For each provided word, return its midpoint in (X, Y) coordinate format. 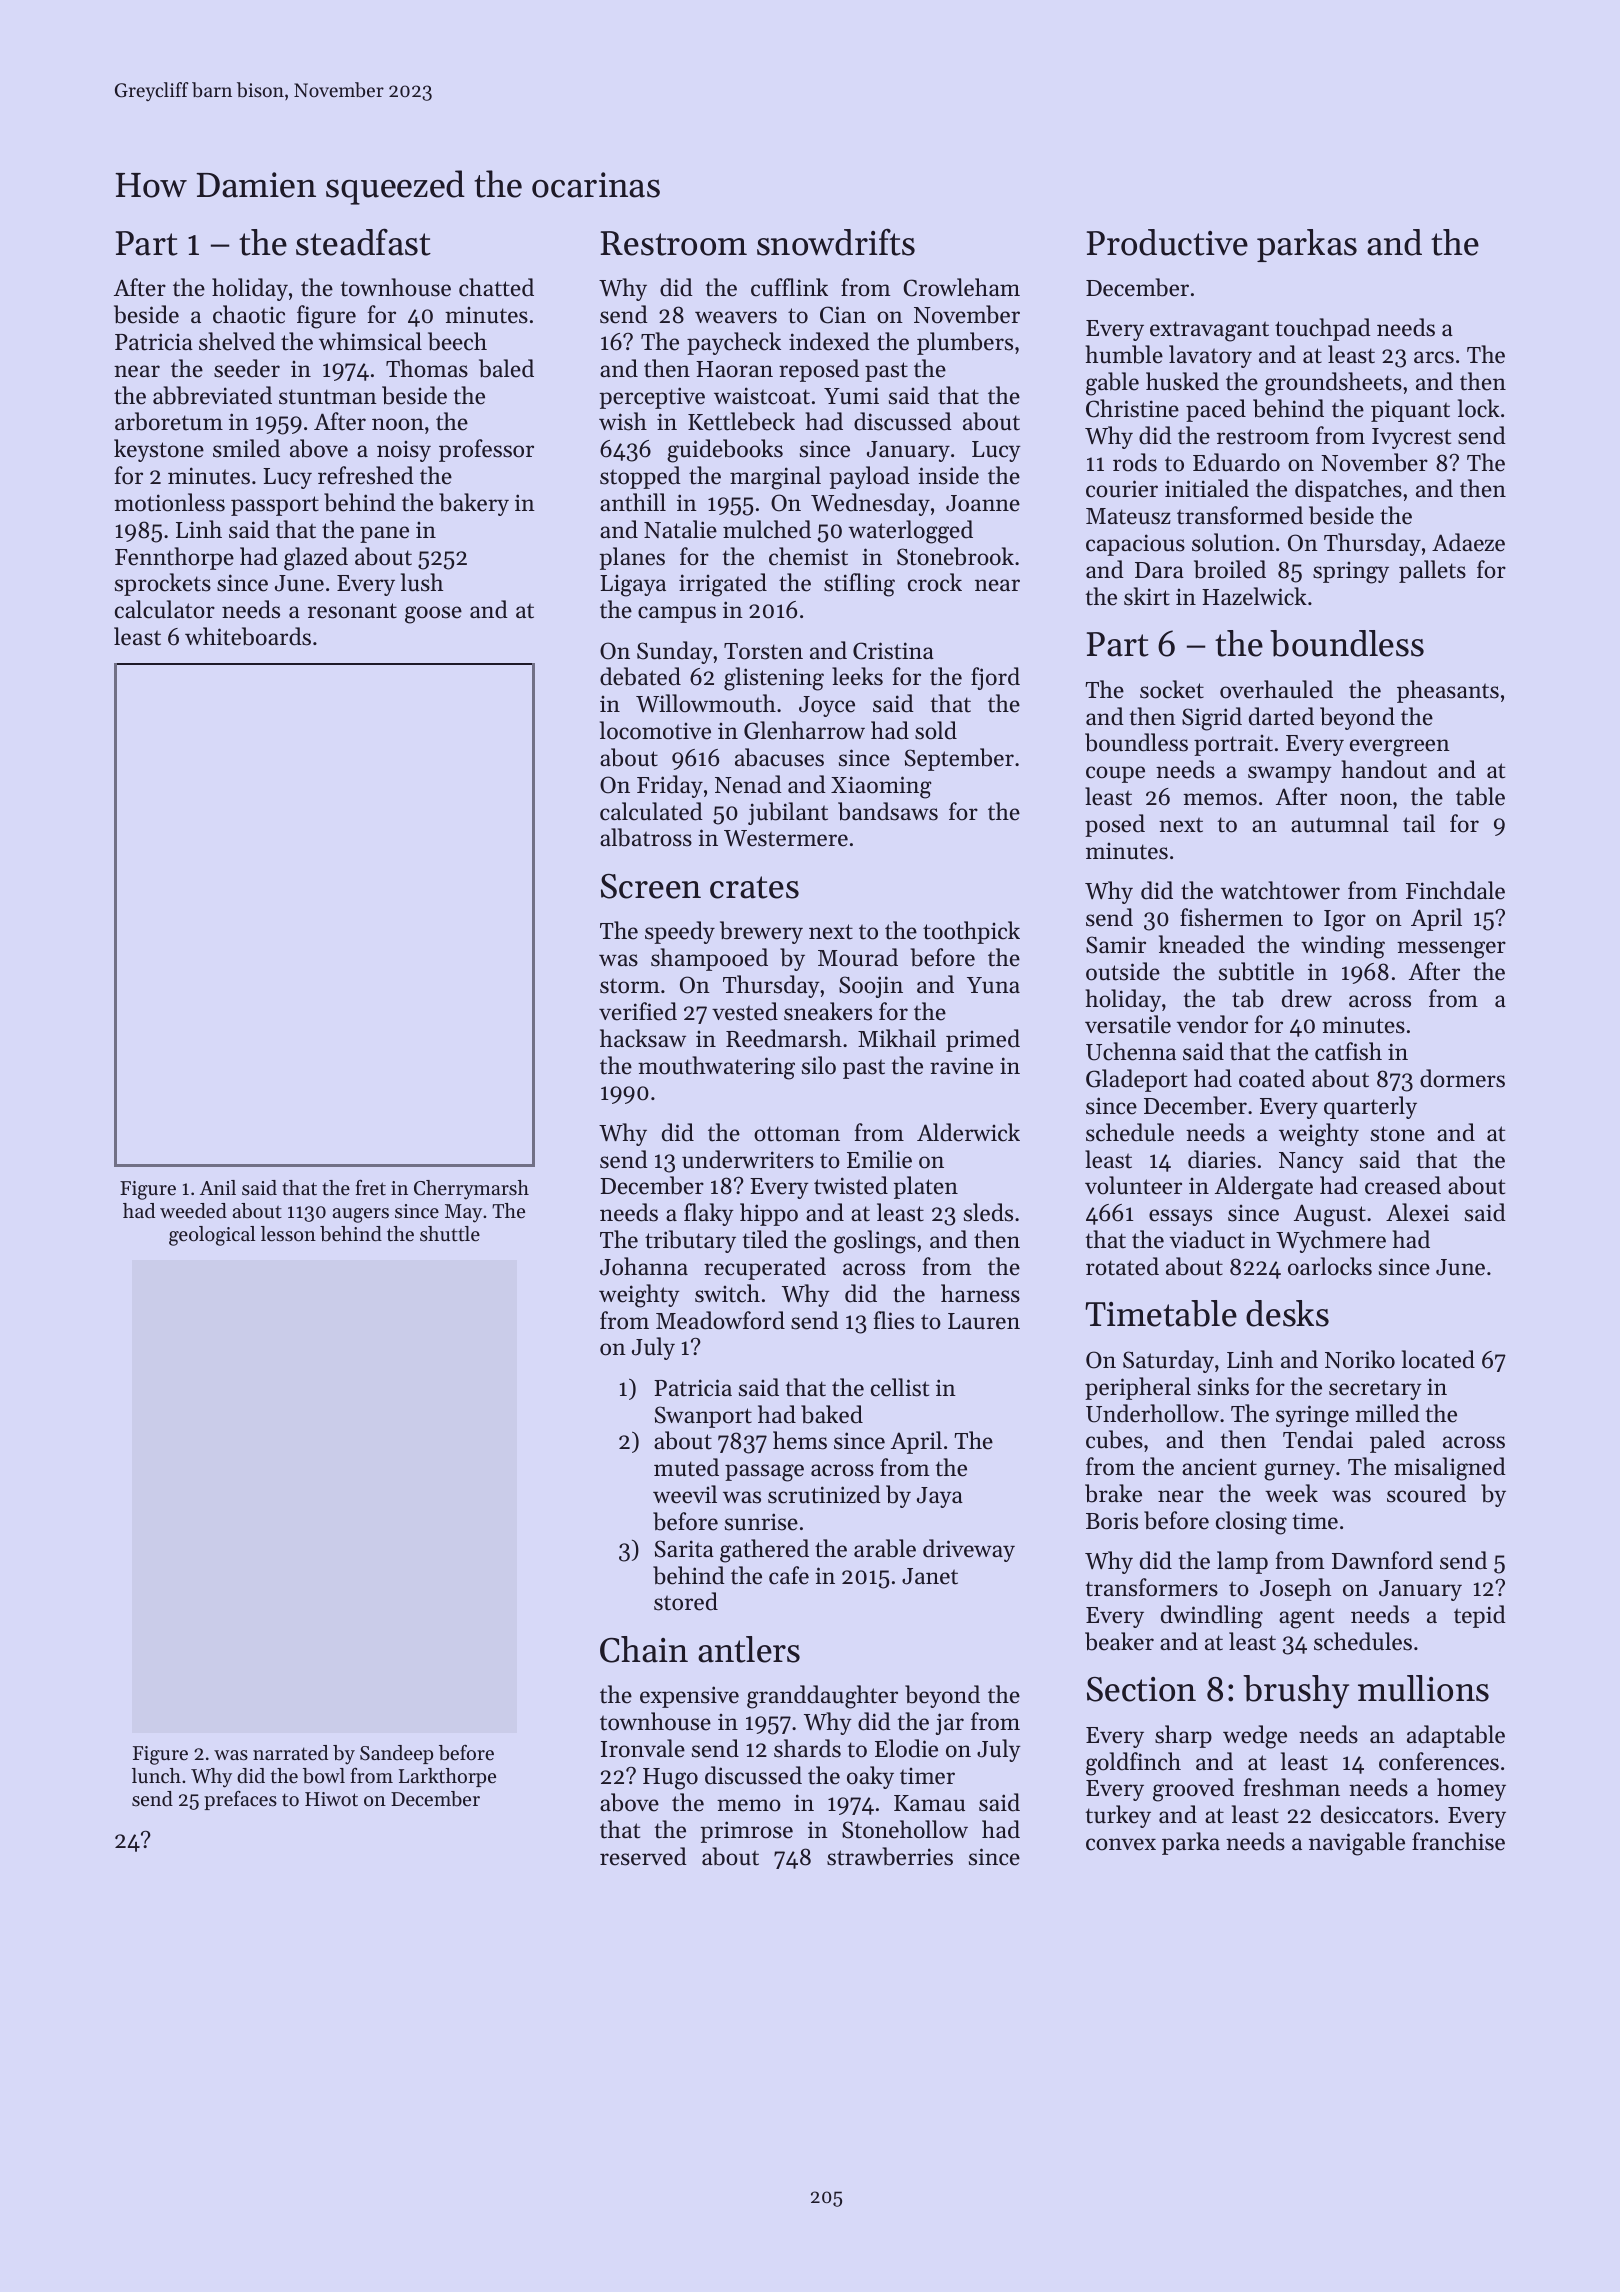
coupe (1115, 774)
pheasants (1448, 691)
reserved (643, 1856)
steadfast (363, 242)
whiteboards (248, 636)
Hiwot (331, 1799)
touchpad (1323, 329)
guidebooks (725, 451)
